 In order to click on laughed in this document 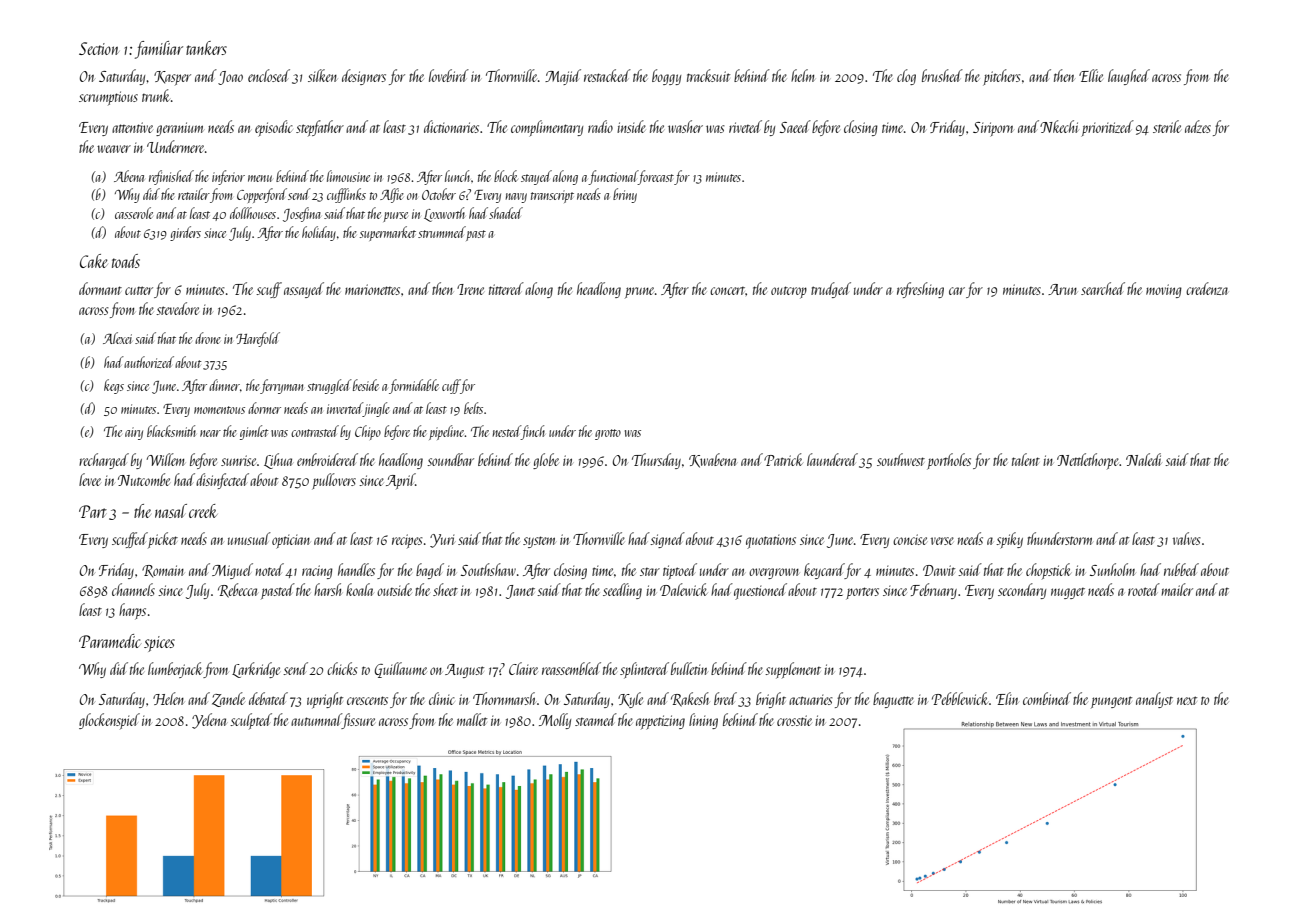, I will do `click(1129, 77)`.
